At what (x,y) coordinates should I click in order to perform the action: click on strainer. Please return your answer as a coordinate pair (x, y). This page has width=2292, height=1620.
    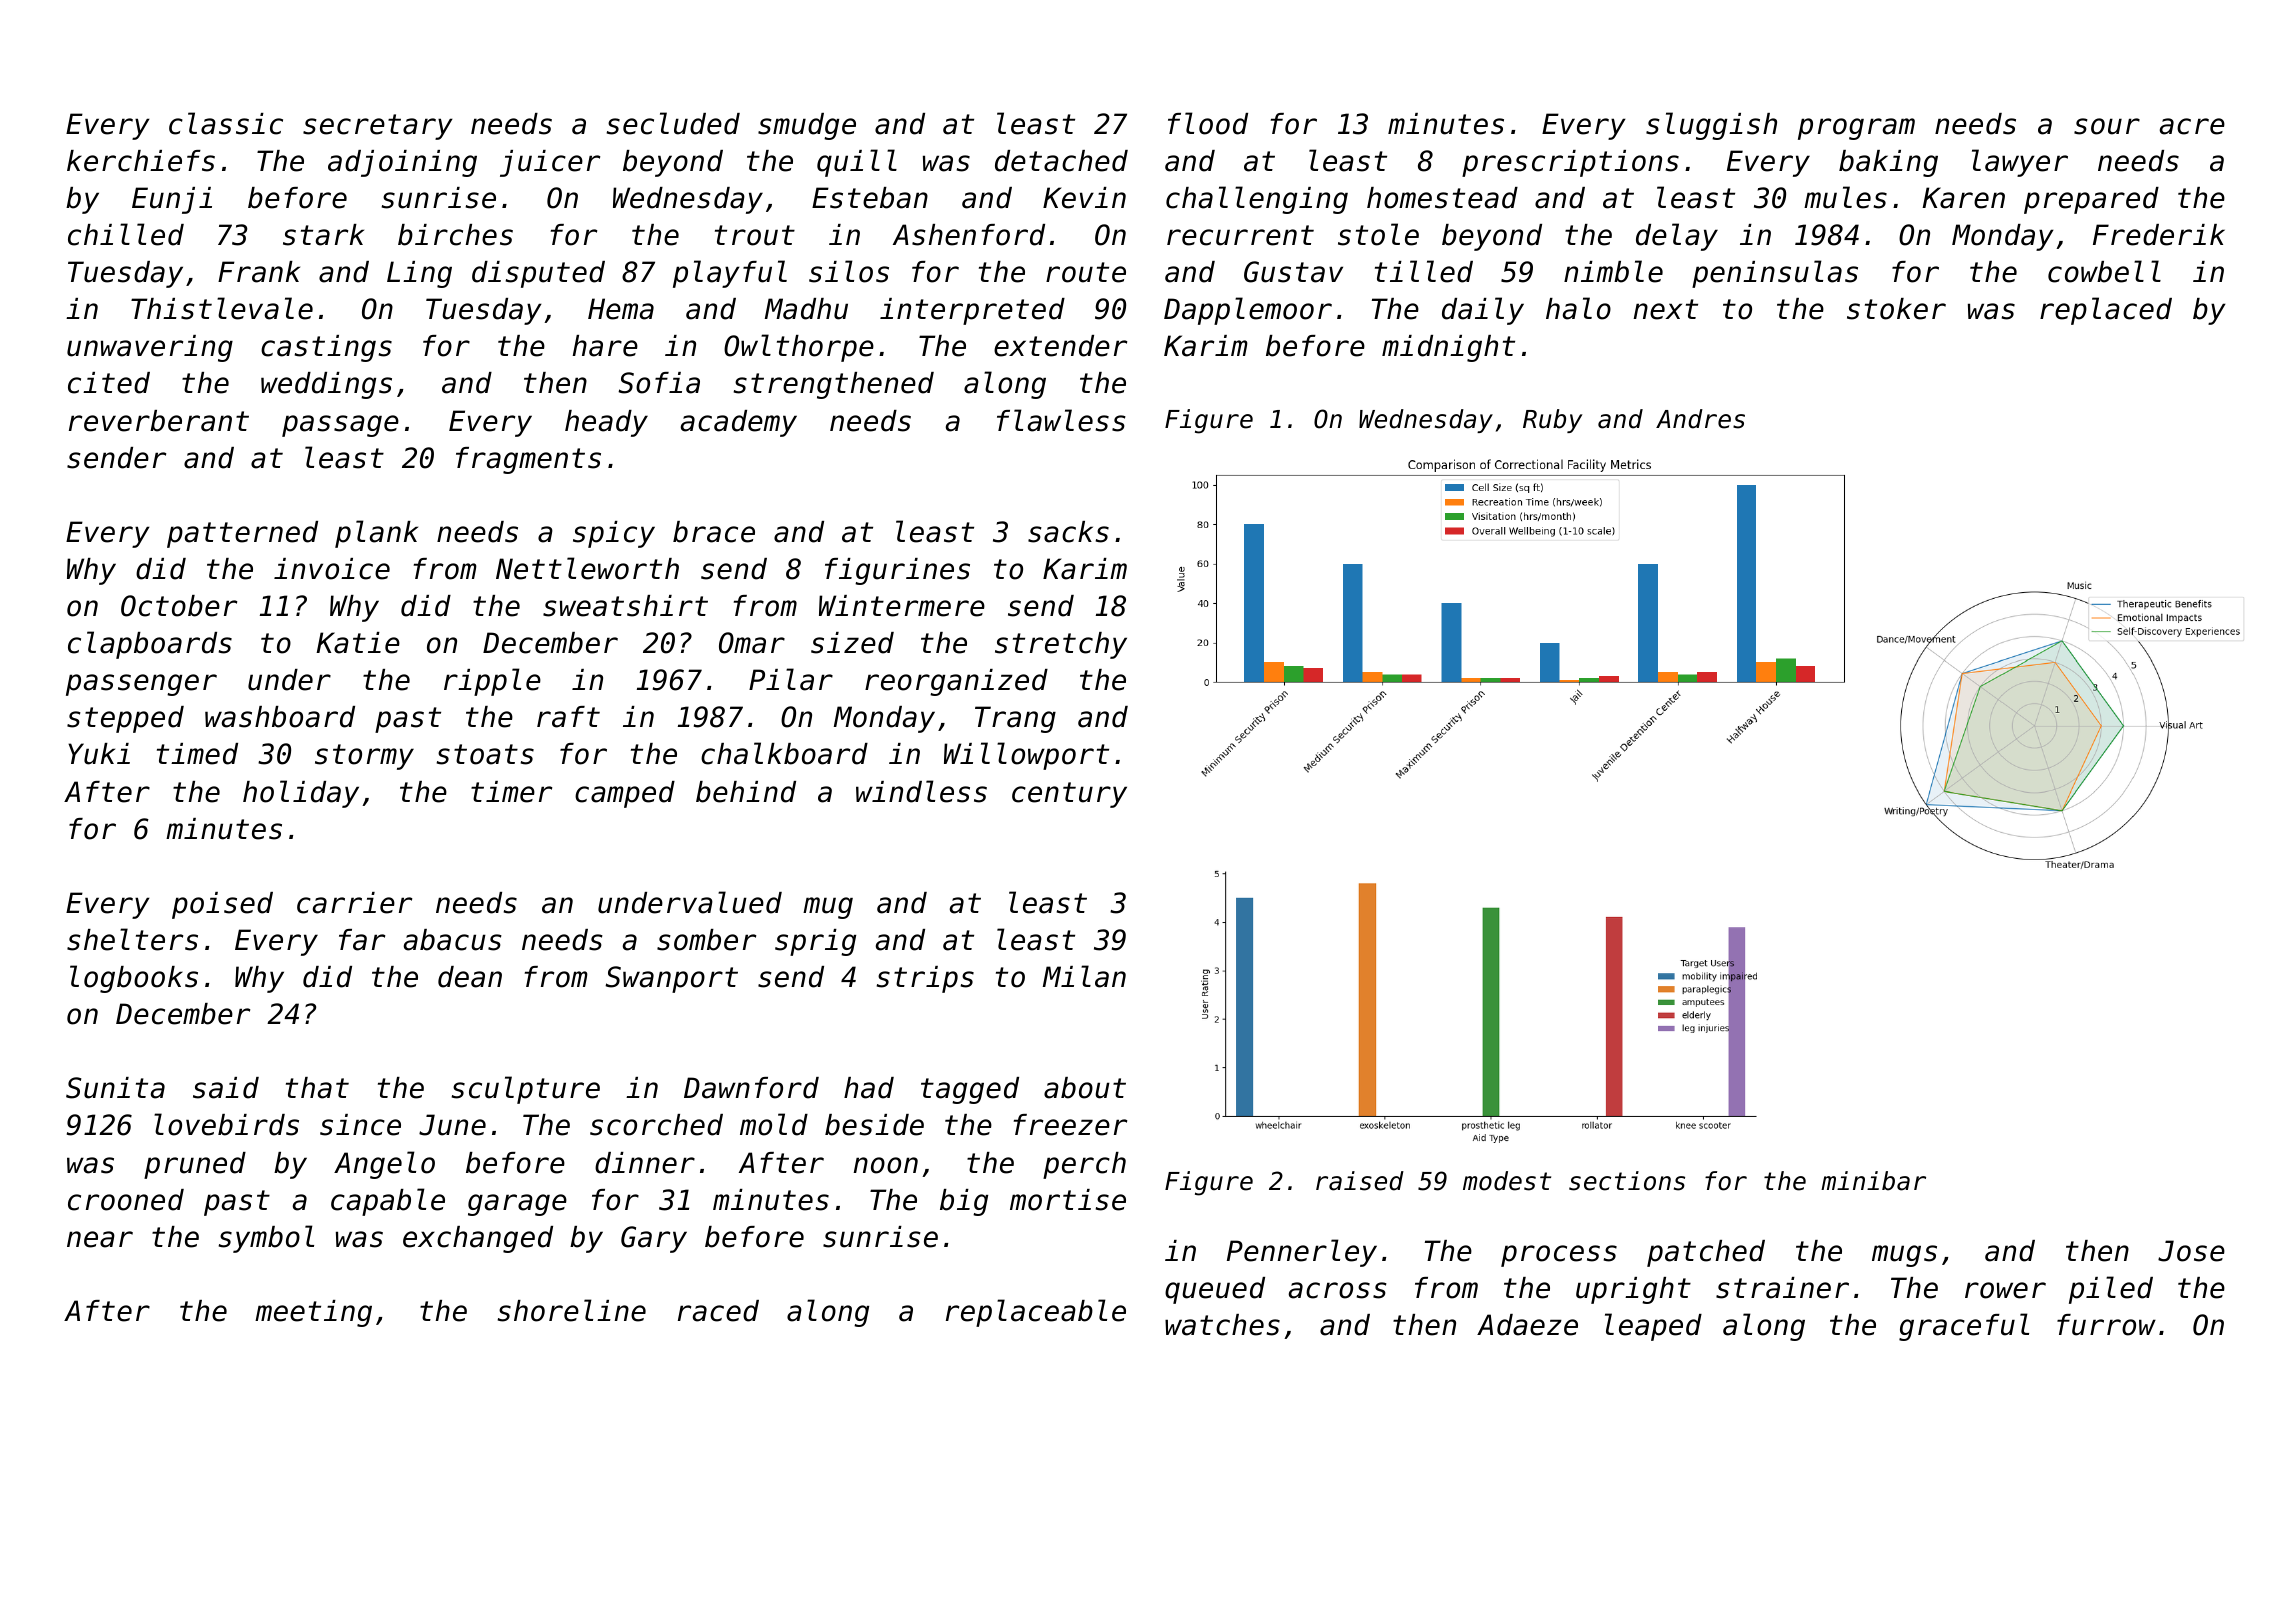
    Looking at the image, I should click on (1782, 1288).
